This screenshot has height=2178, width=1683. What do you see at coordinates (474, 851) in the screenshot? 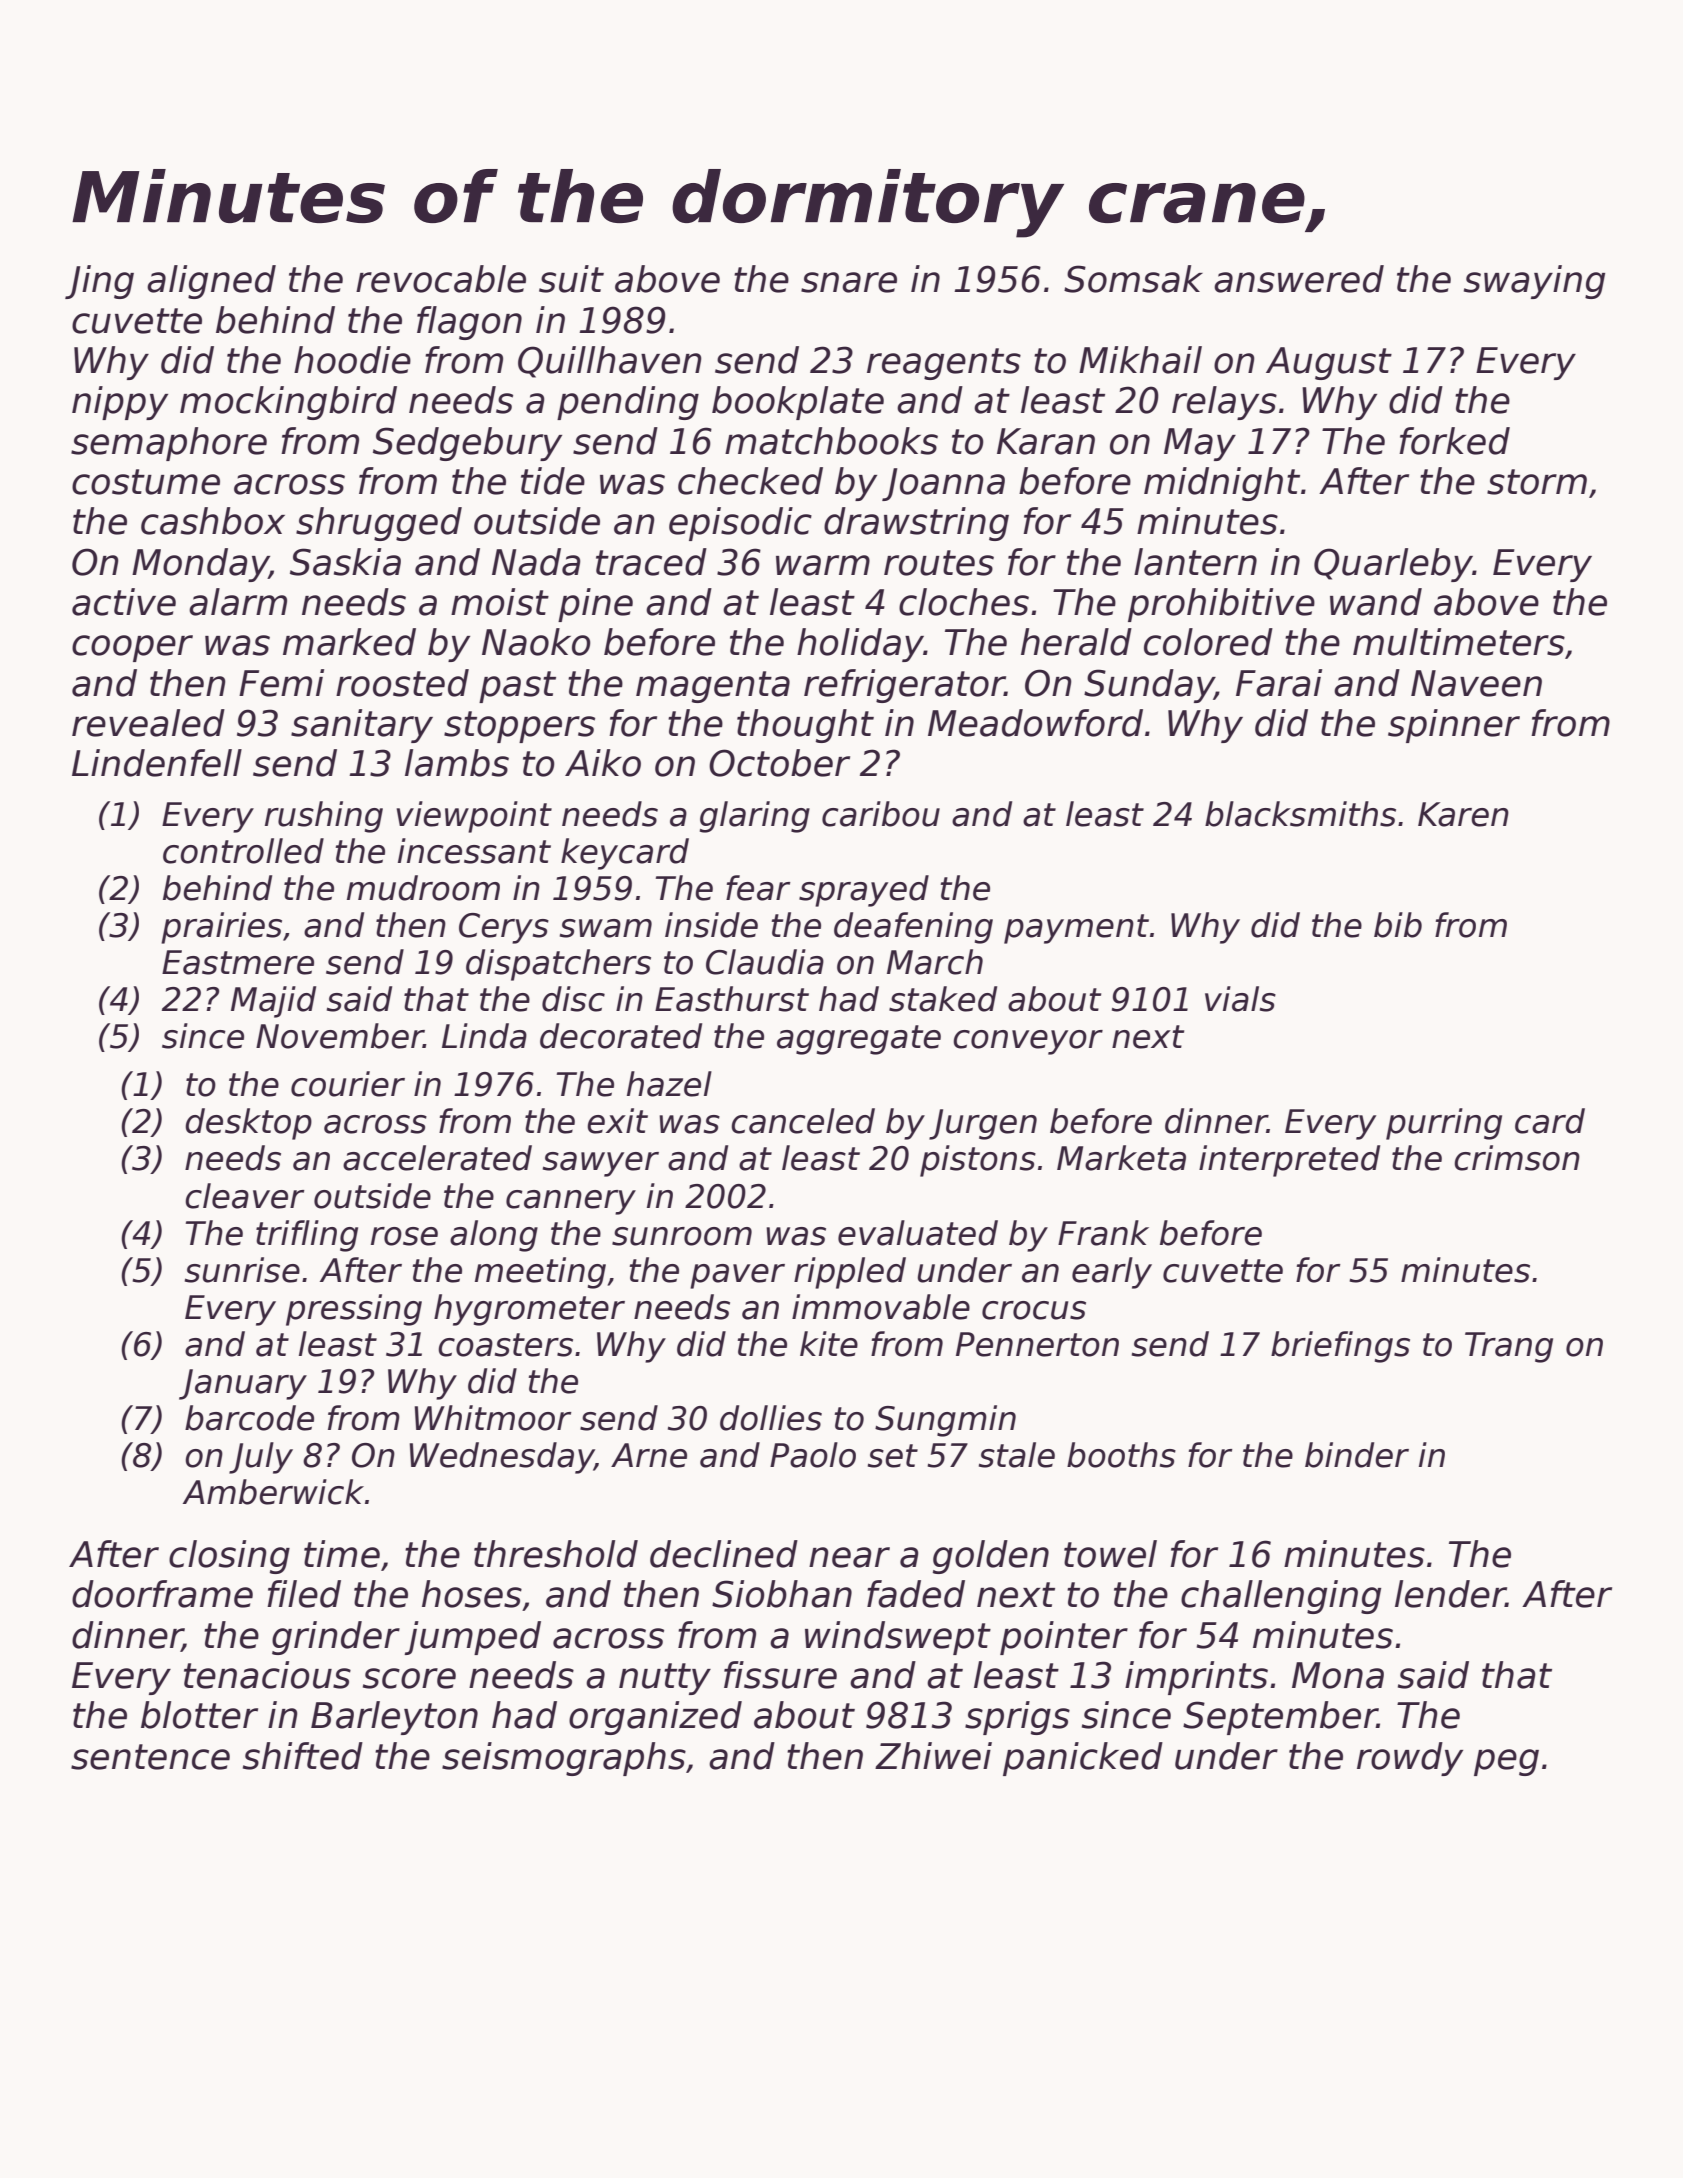
I see `incessant` at bounding box center [474, 851].
